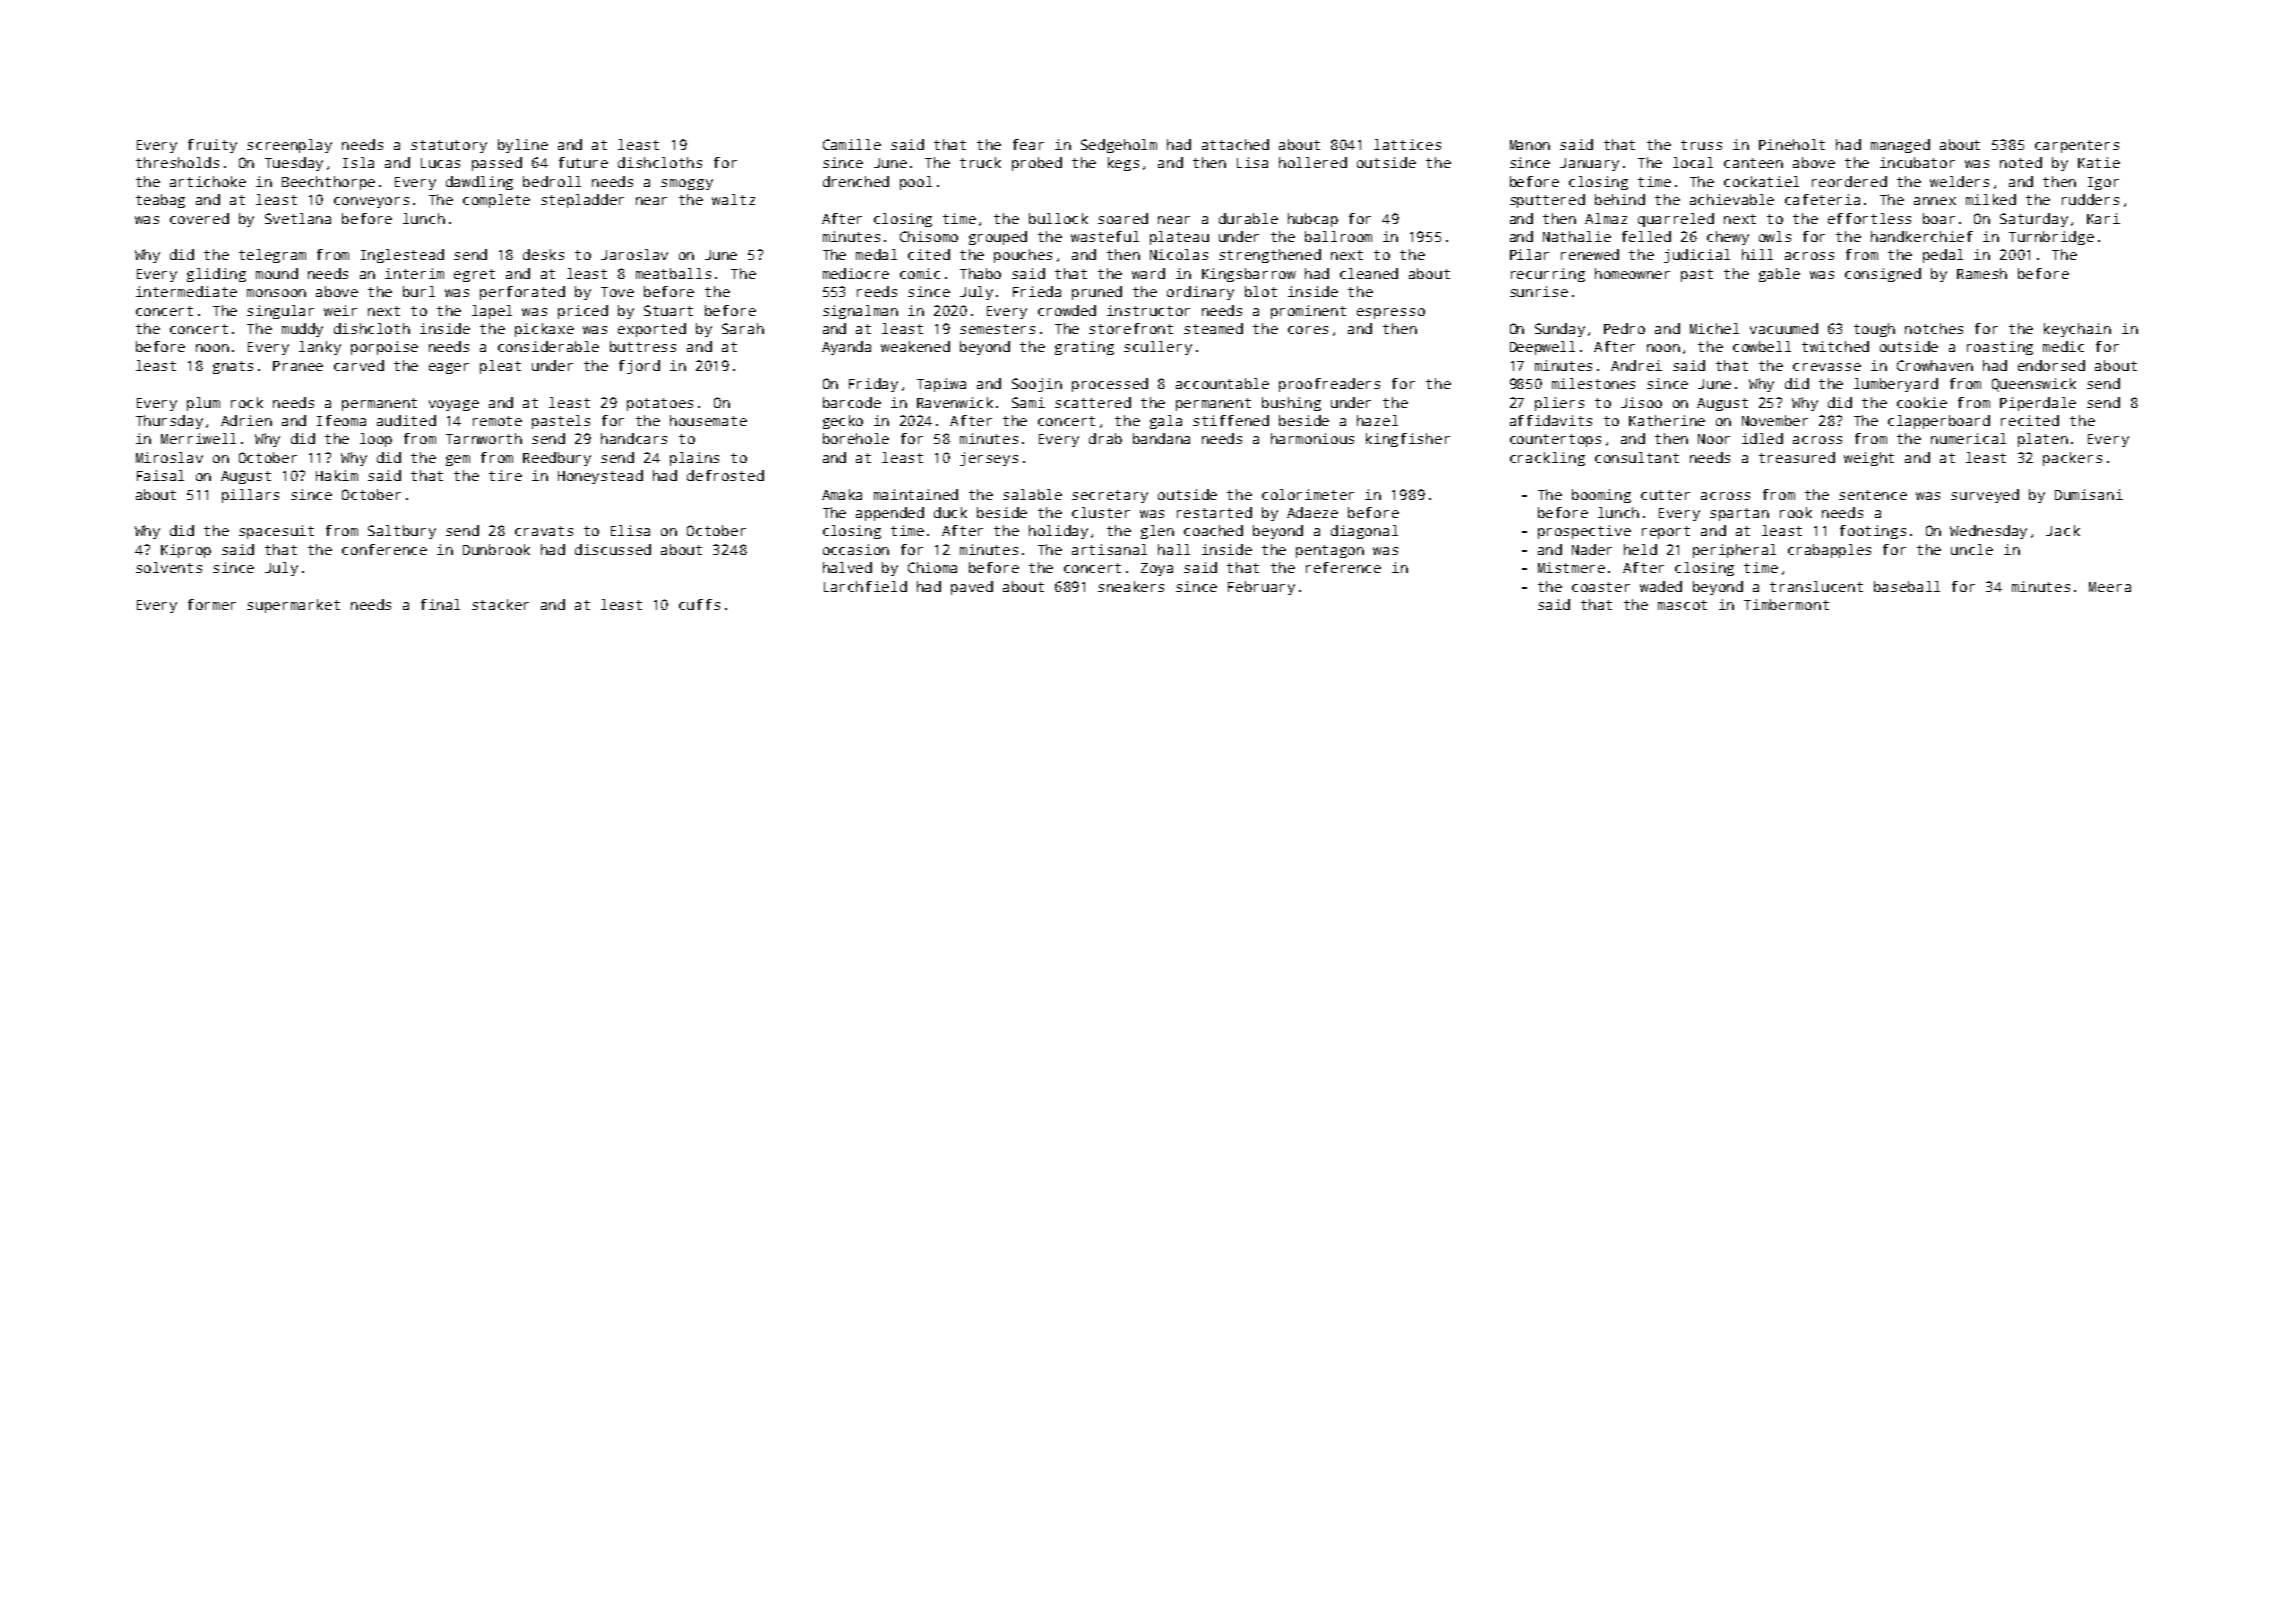 The image size is (2282, 1614). I want to click on comic, so click(920, 273).
